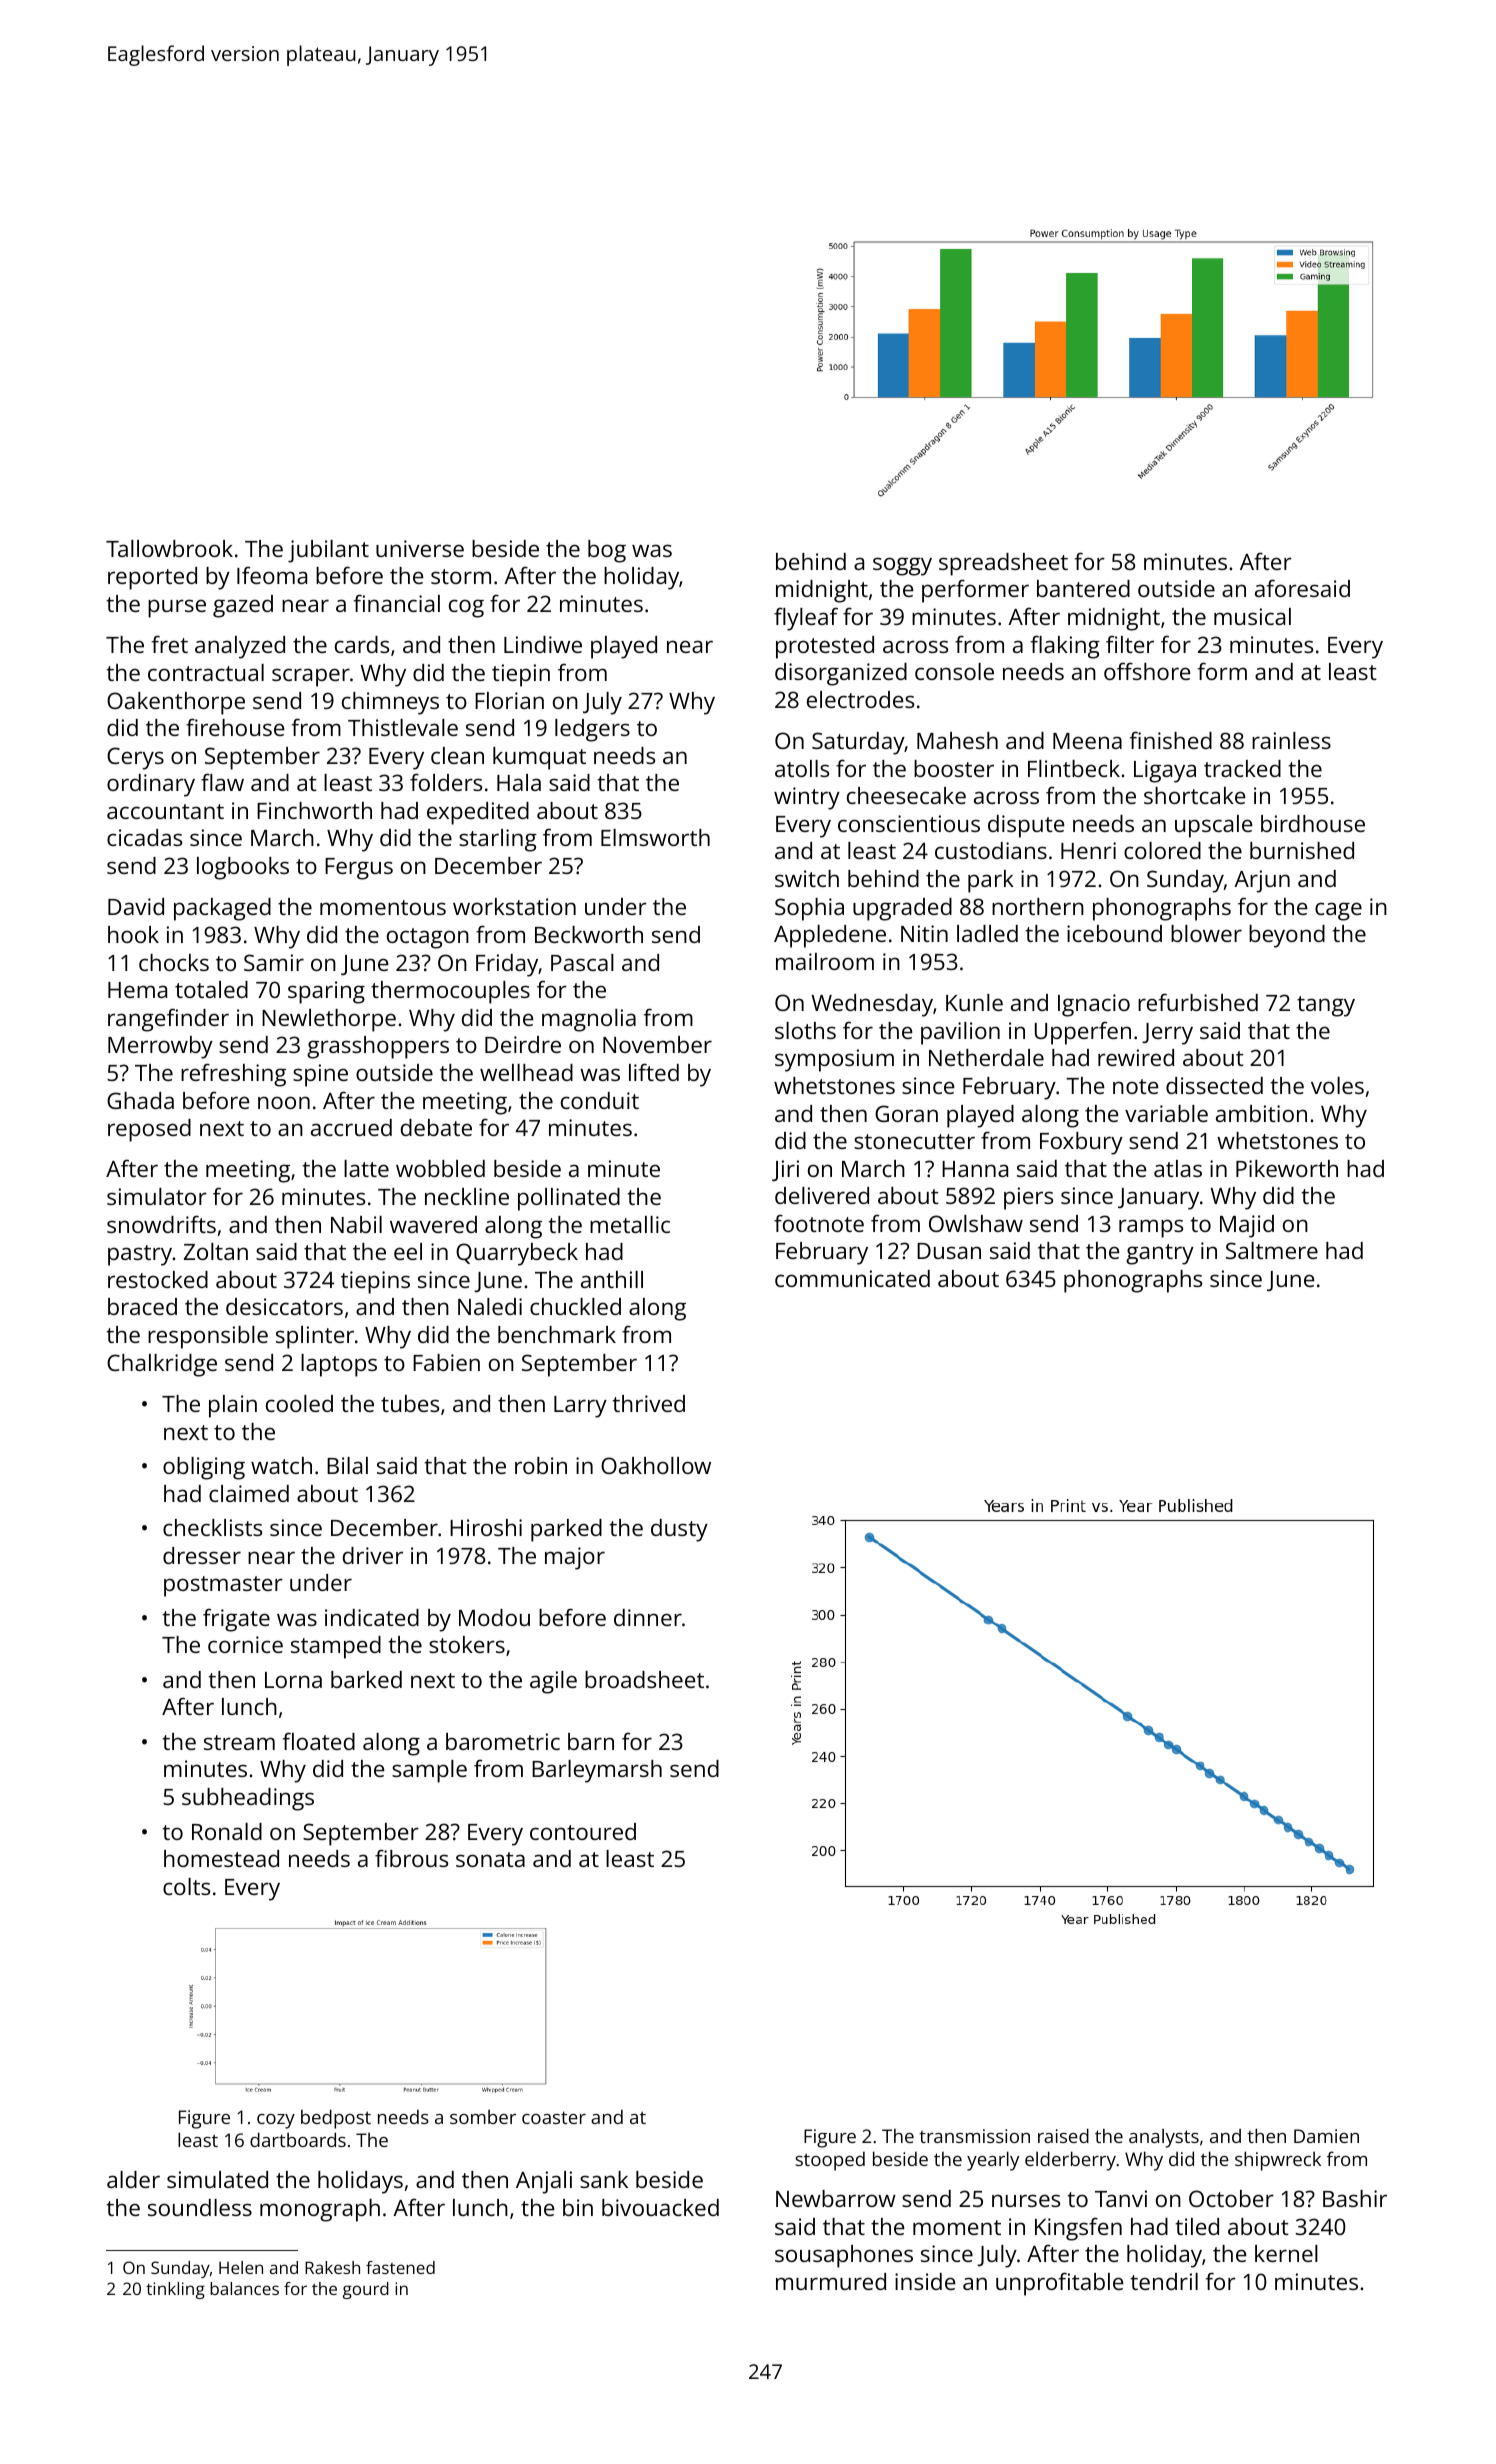 The height and width of the image is (2464, 1496). I want to click on Sophia, so click(809, 909).
